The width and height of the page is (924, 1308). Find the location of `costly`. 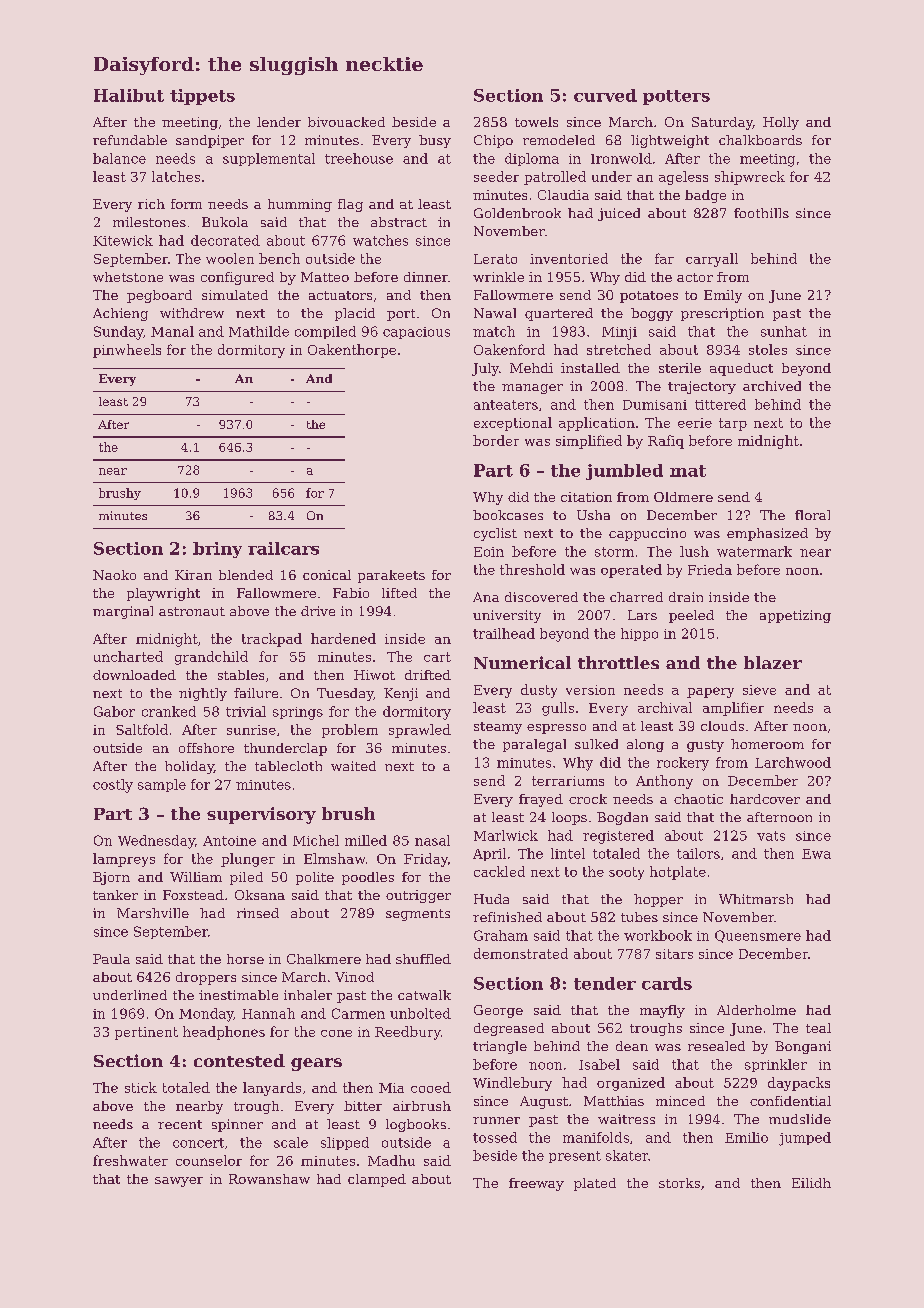

costly is located at coordinates (113, 786).
